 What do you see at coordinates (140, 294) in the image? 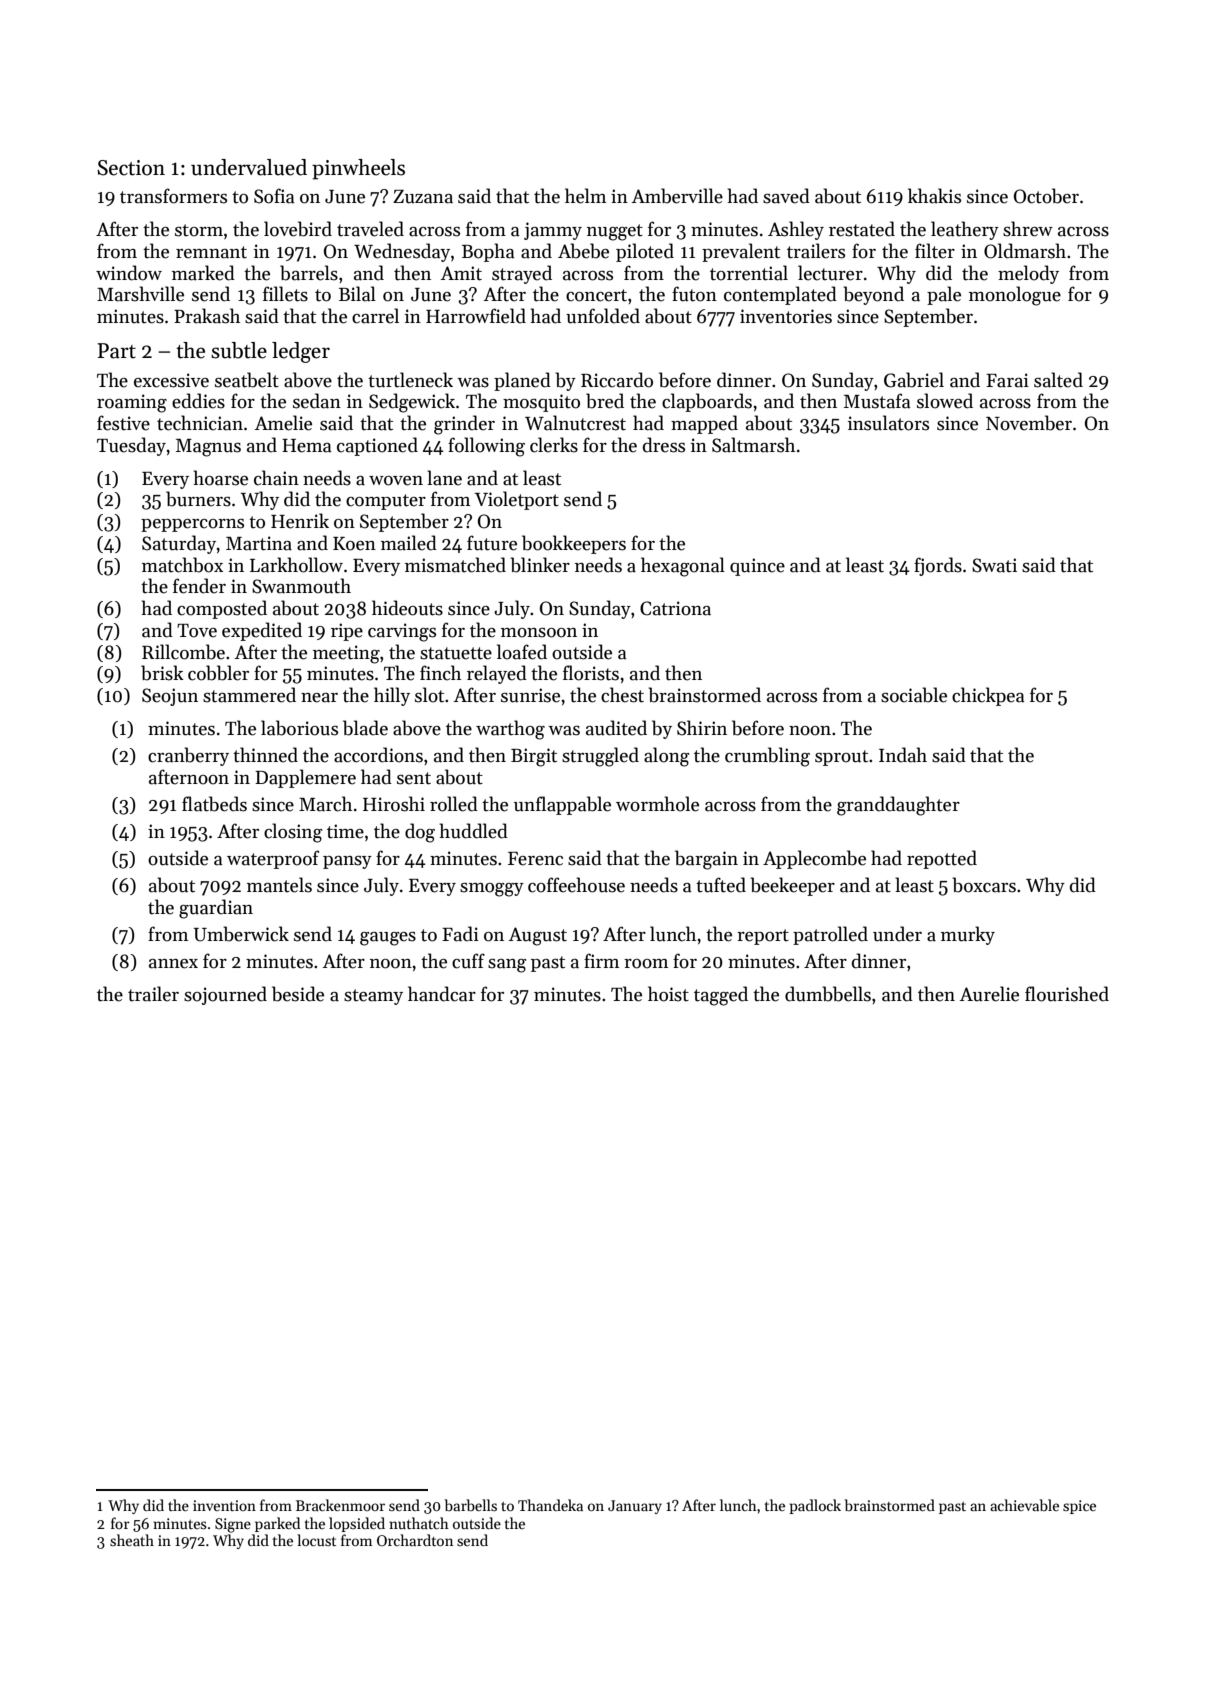
I see `Marshville` at bounding box center [140, 294].
